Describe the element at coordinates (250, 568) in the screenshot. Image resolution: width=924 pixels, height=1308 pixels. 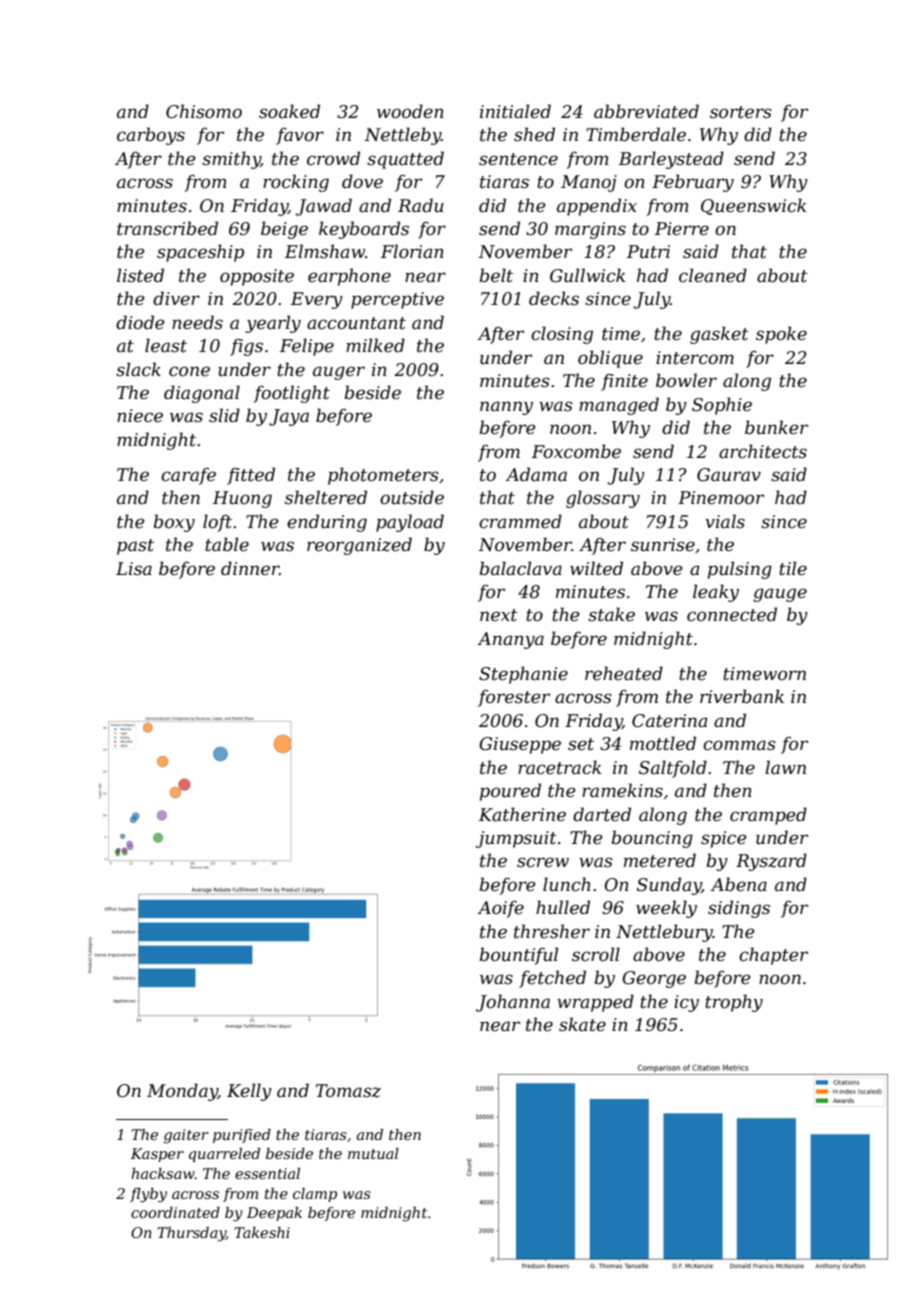
I see `dinner` at that location.
